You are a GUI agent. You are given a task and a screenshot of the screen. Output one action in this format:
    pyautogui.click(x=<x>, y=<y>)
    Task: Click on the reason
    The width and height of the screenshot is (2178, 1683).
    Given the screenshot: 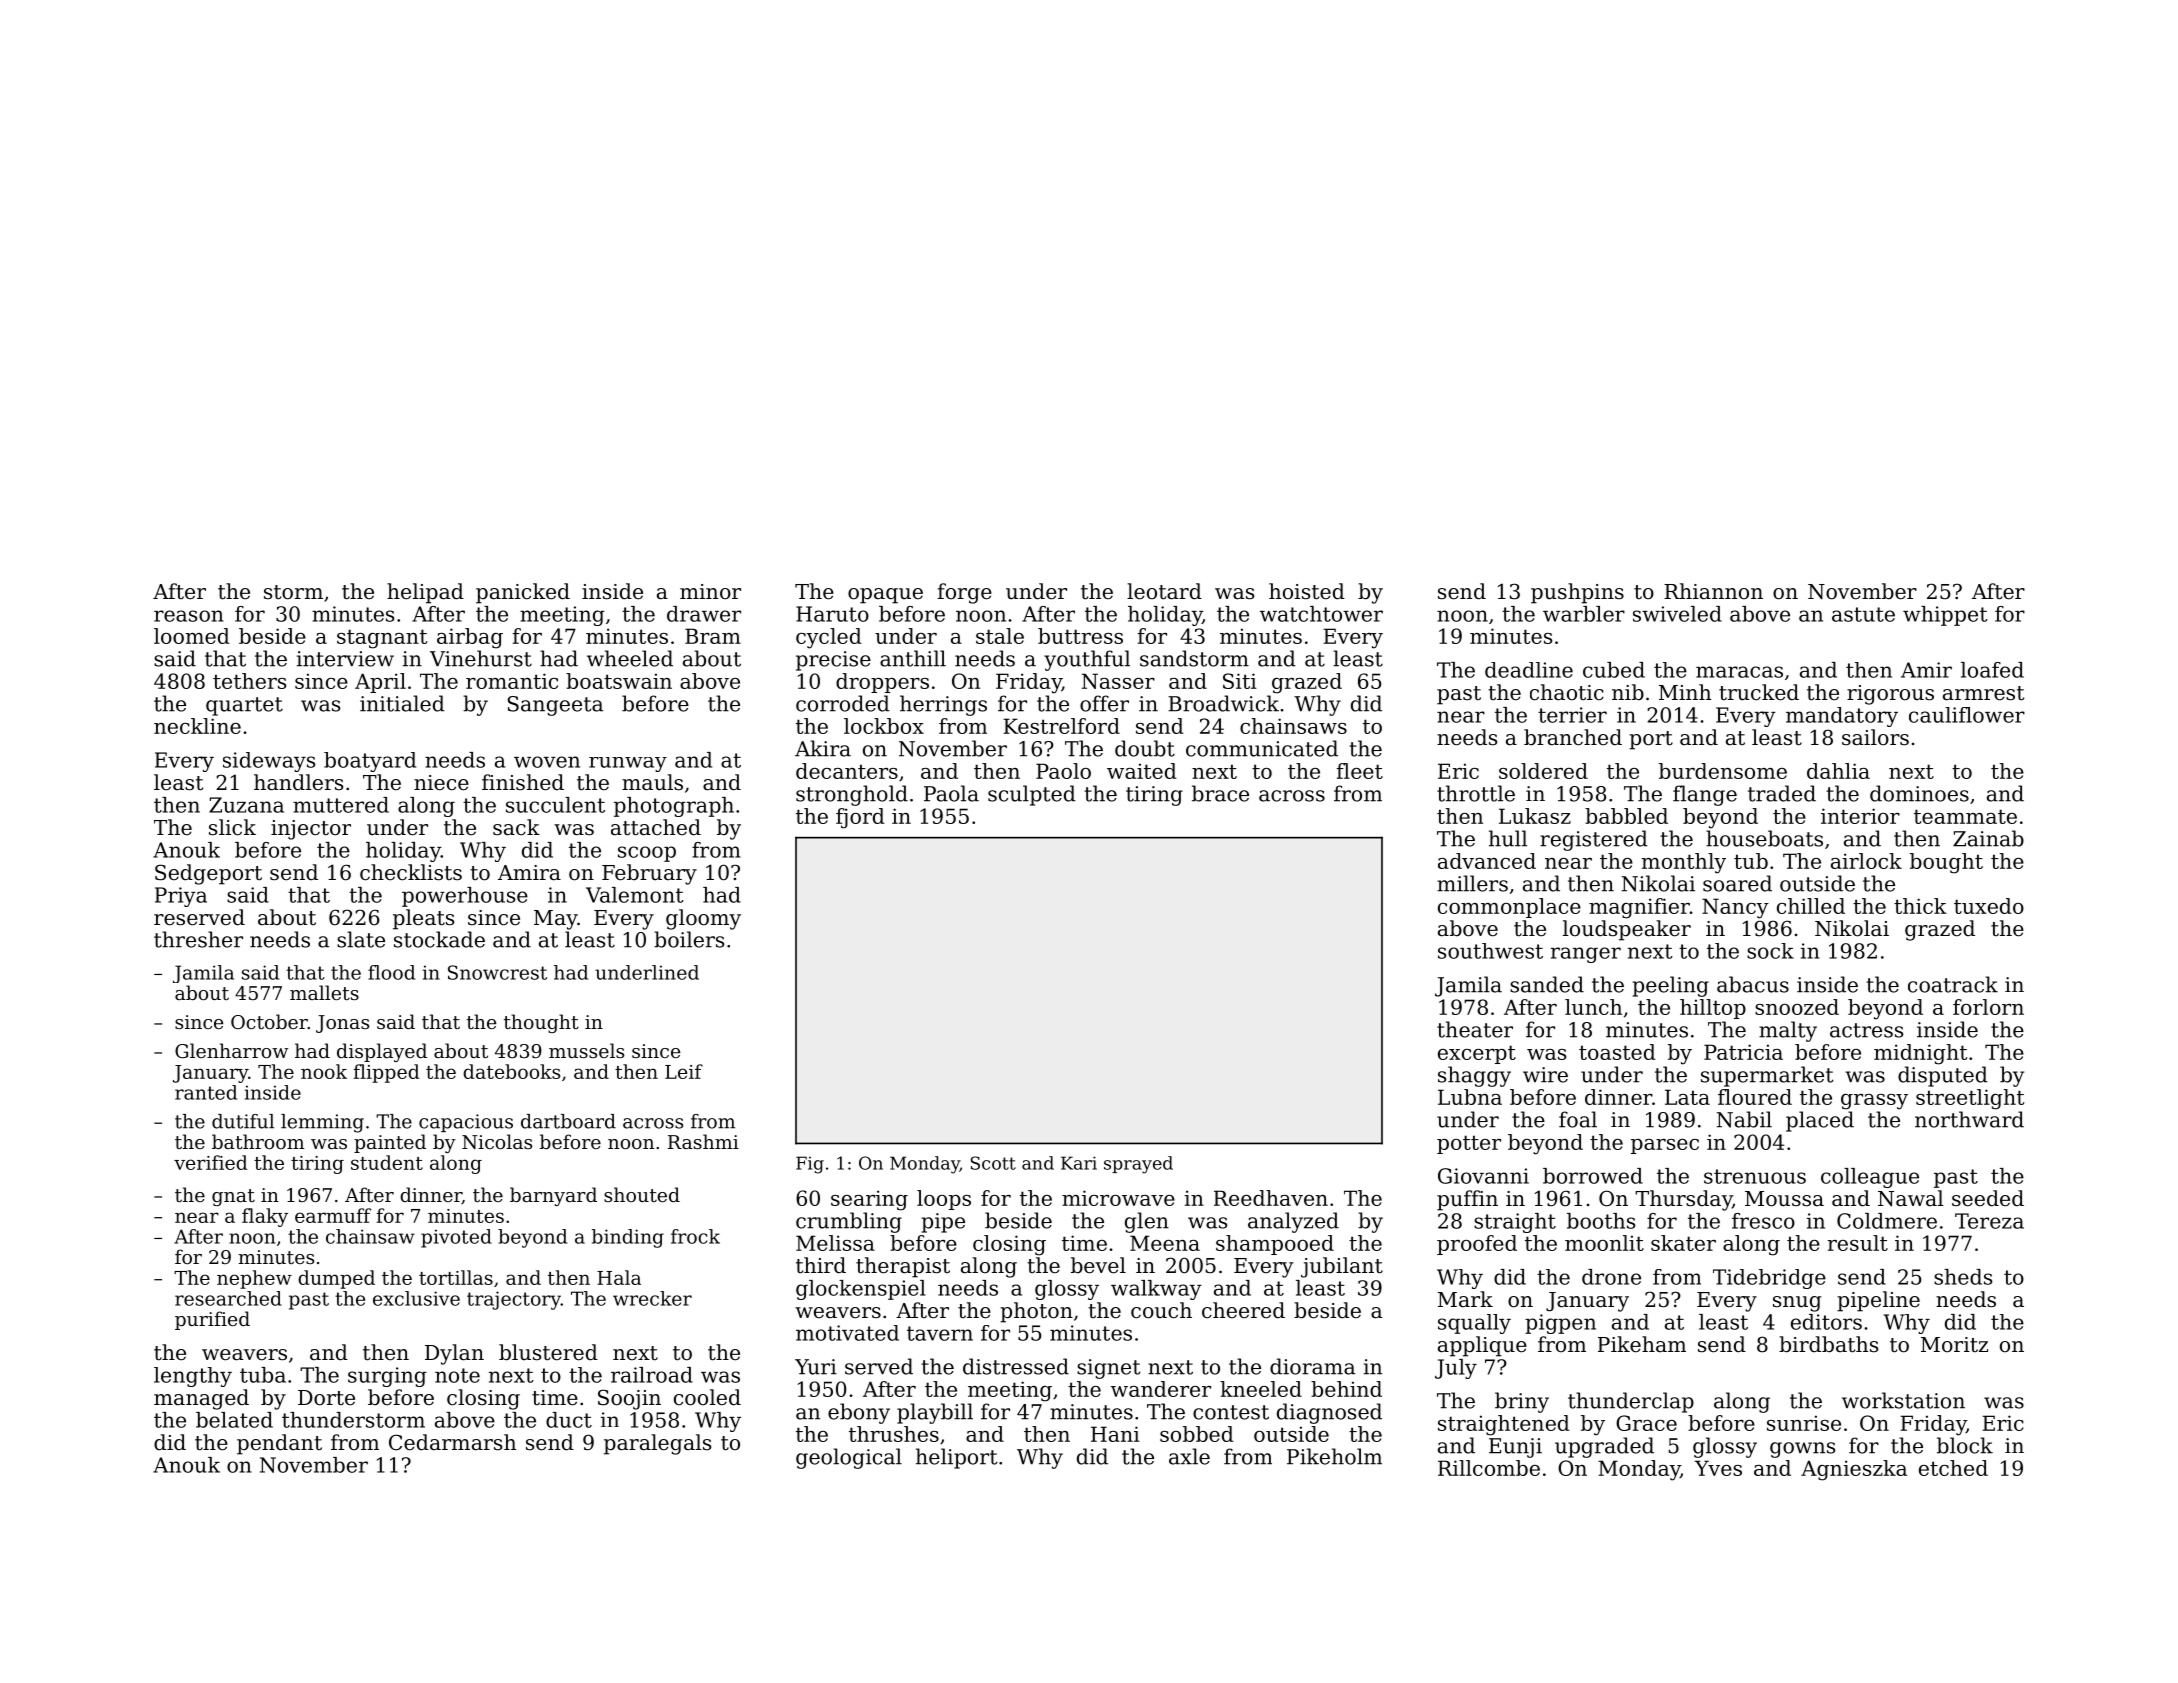 What is the action you would take?
    pyautogui.click(x=189, y=616)
